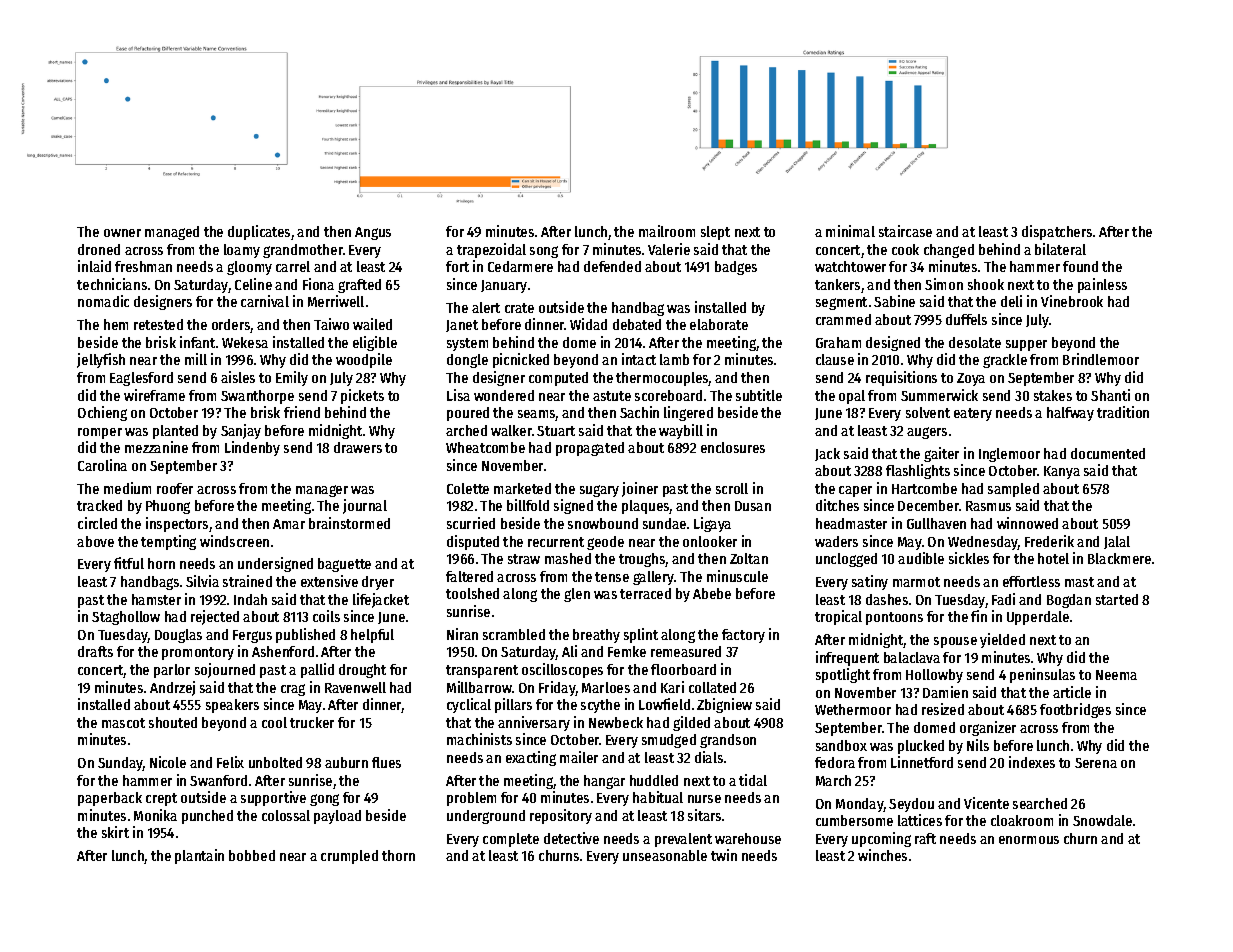 The width and height of the screenshot is (1233, 952). Describe the element at coordinates (850, 231) in the screenshot. I see `minimal` at that location.
